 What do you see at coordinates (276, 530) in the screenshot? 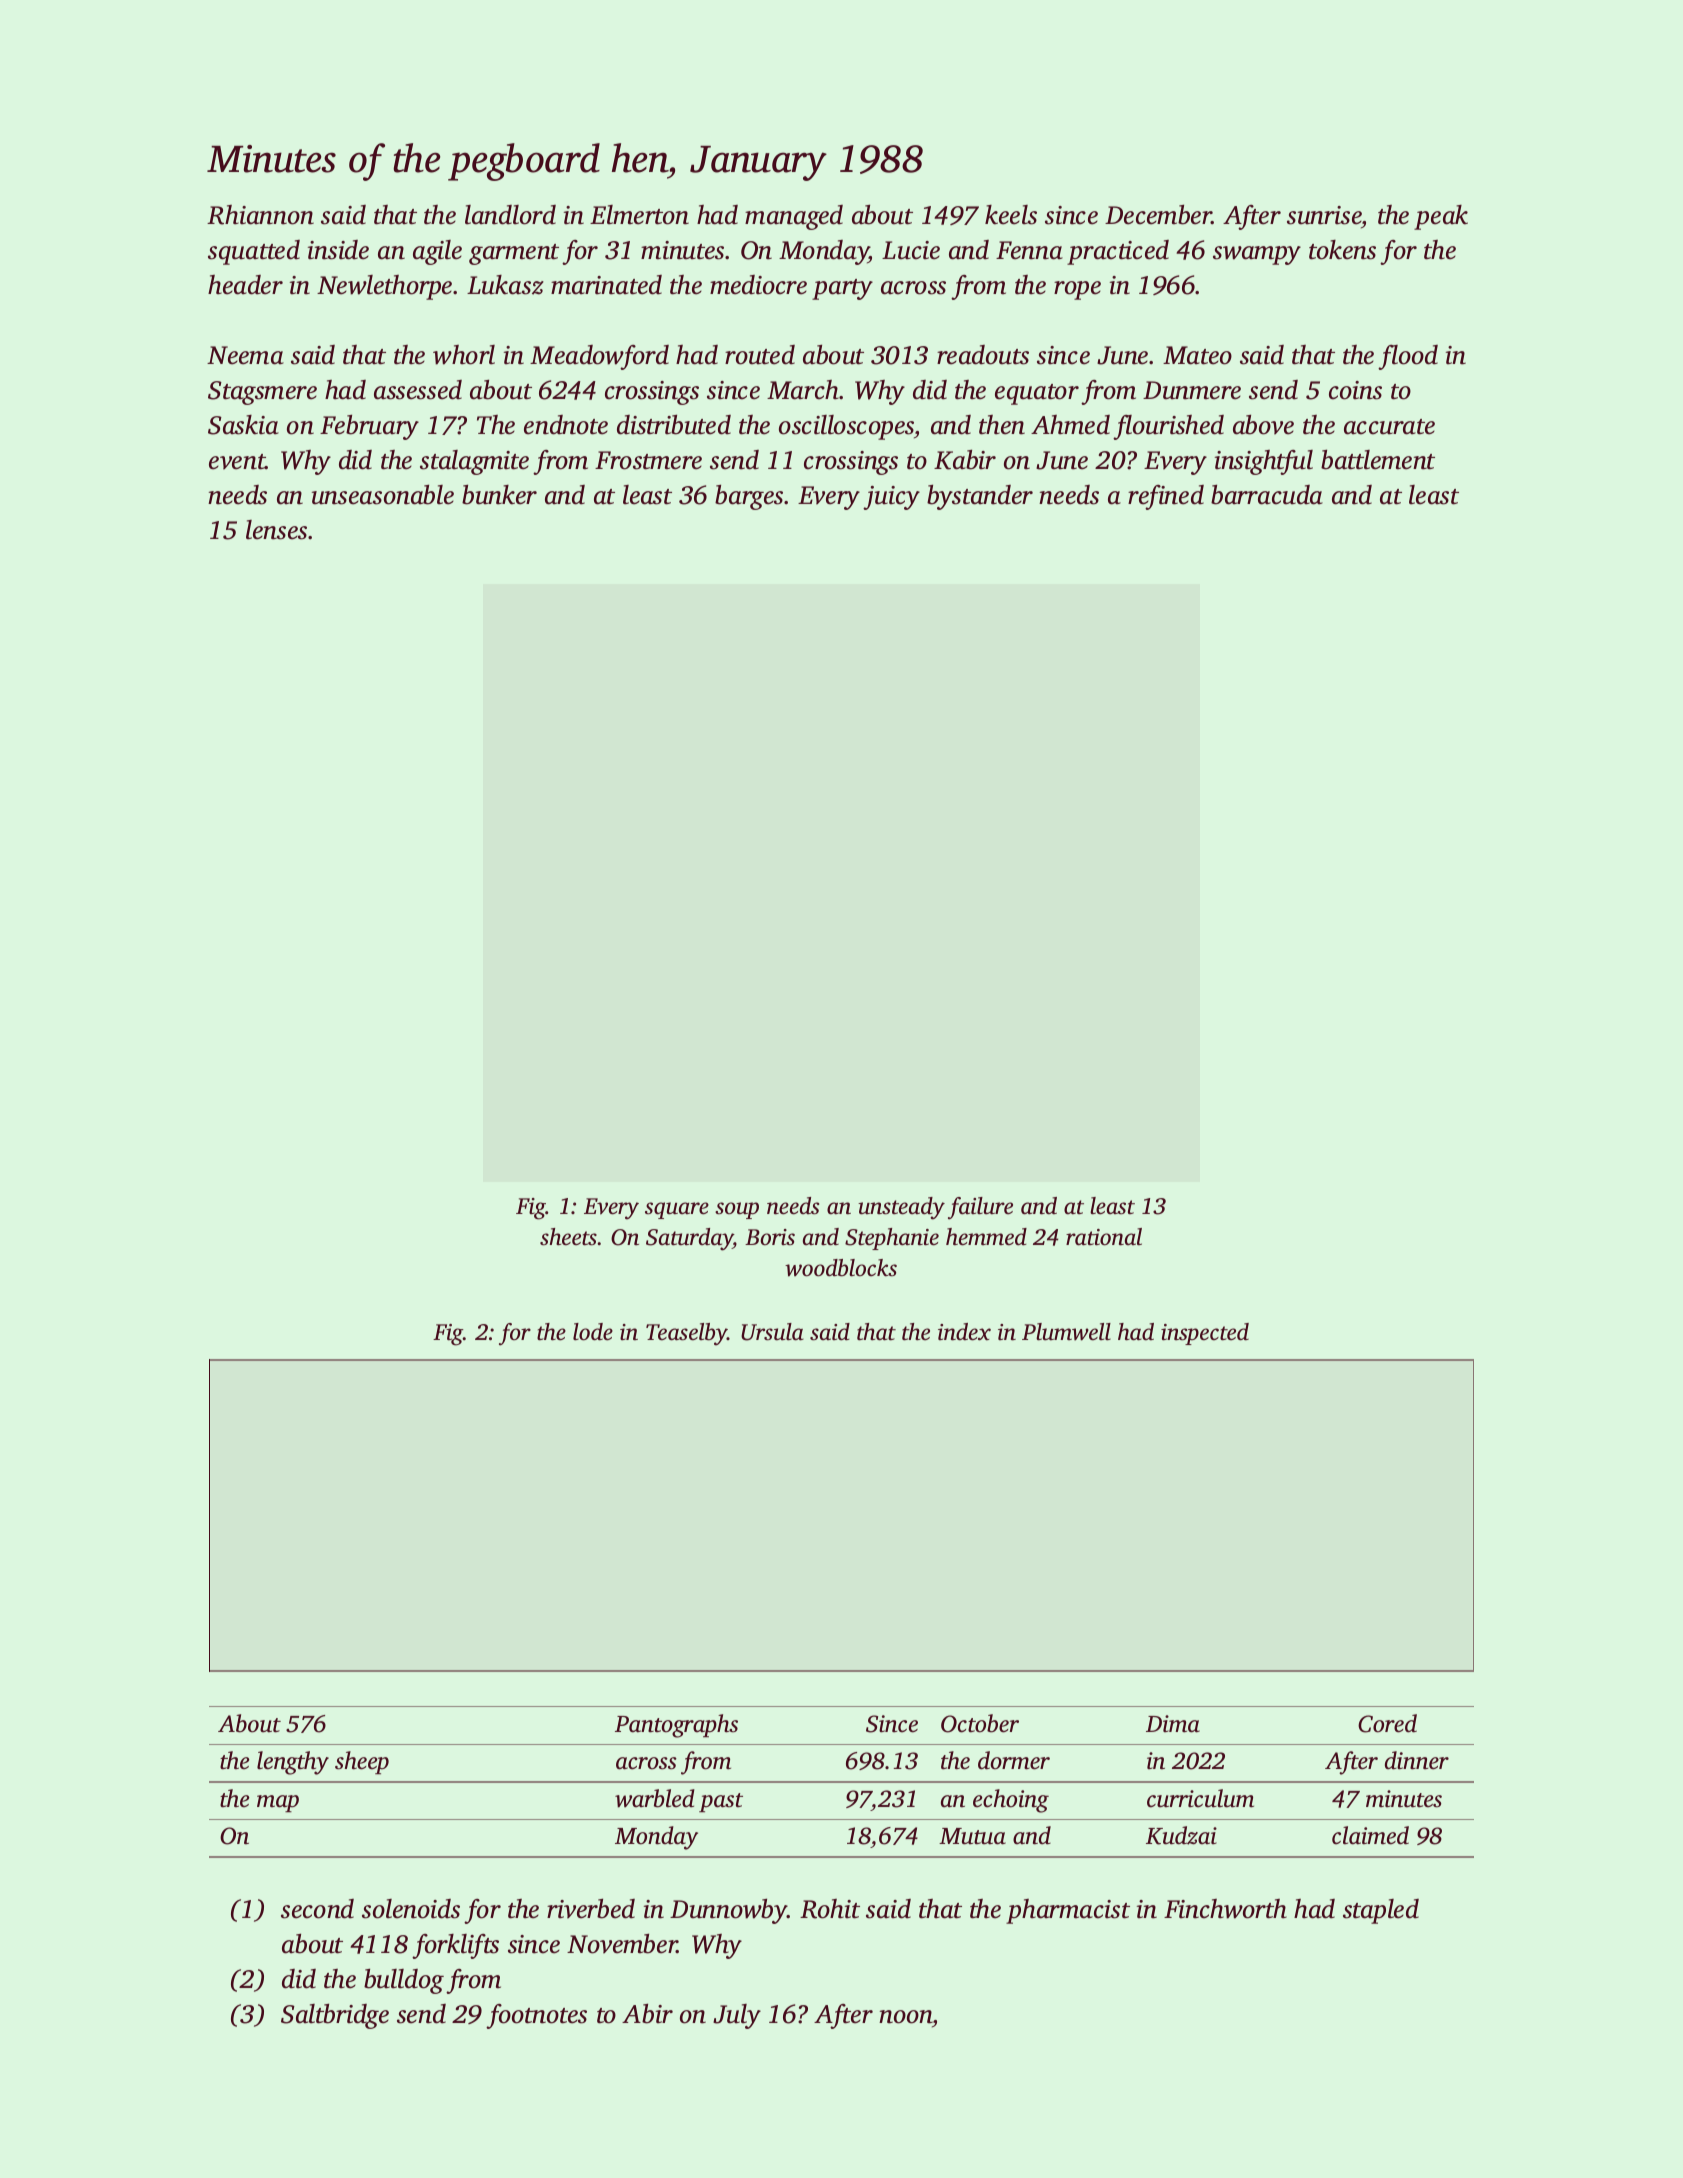
I see `lenses` at bounding box center [276, 530].
